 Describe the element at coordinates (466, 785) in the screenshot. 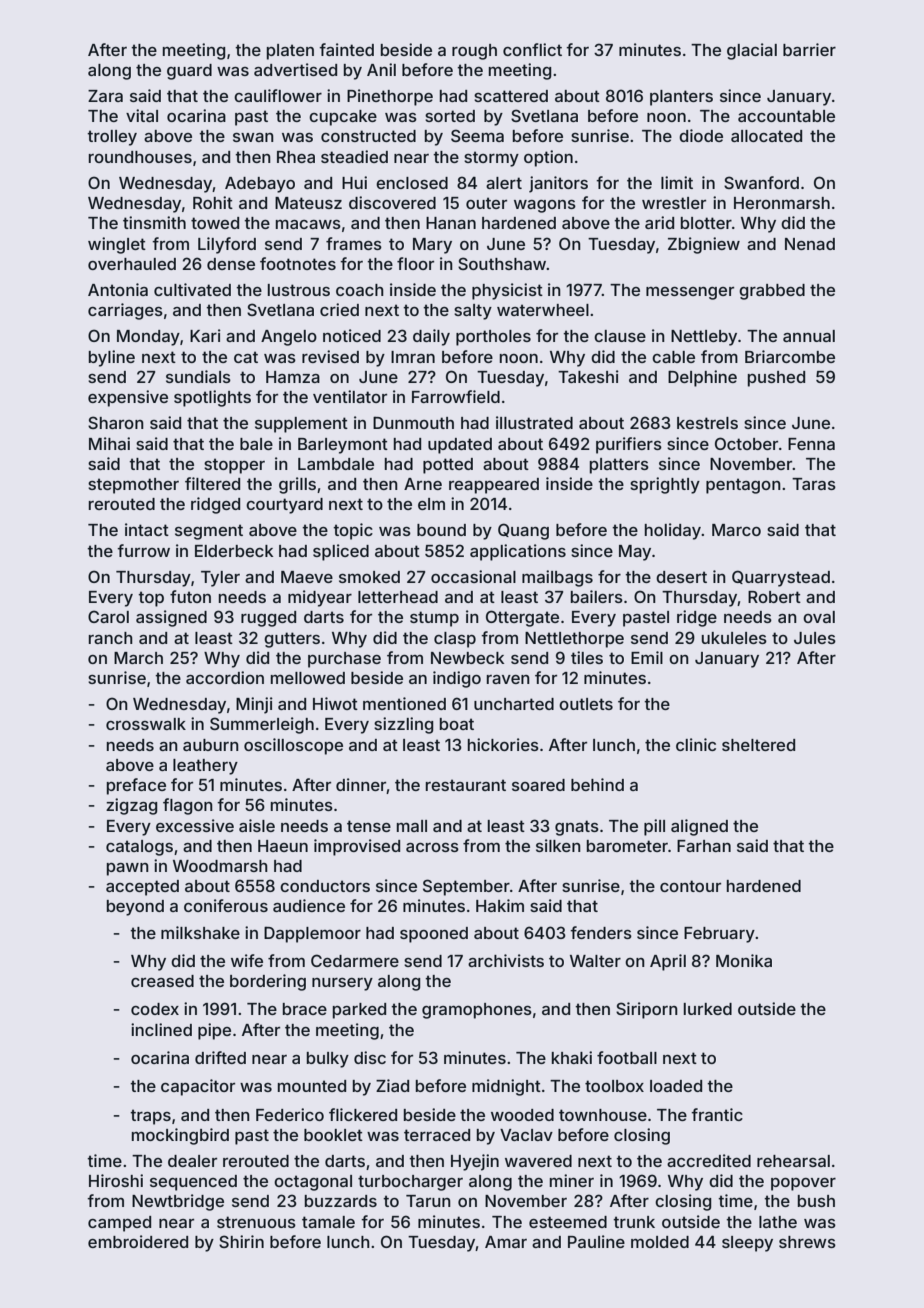

I see `restaurant` at that location.
